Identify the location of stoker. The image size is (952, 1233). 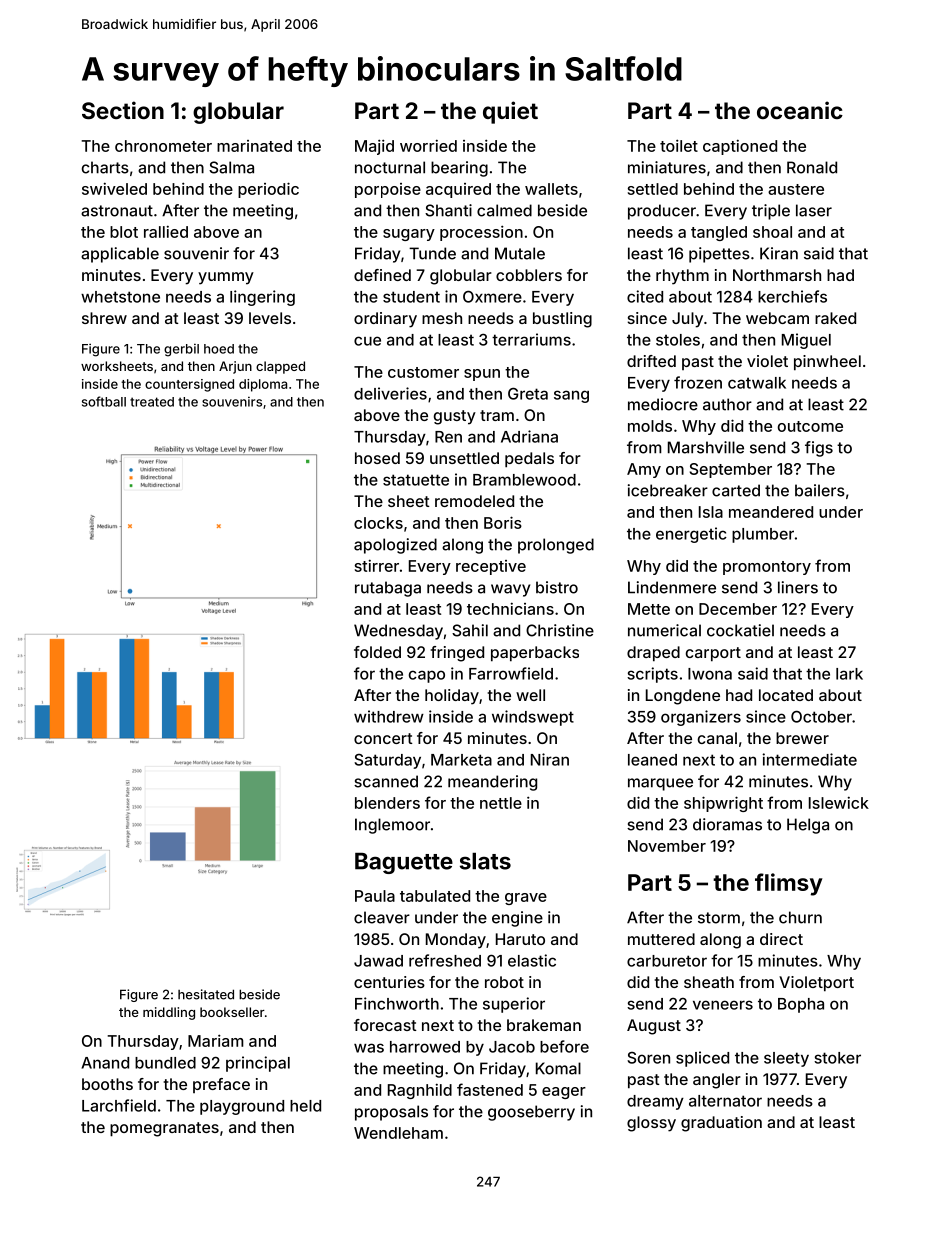
(837, 1058).
